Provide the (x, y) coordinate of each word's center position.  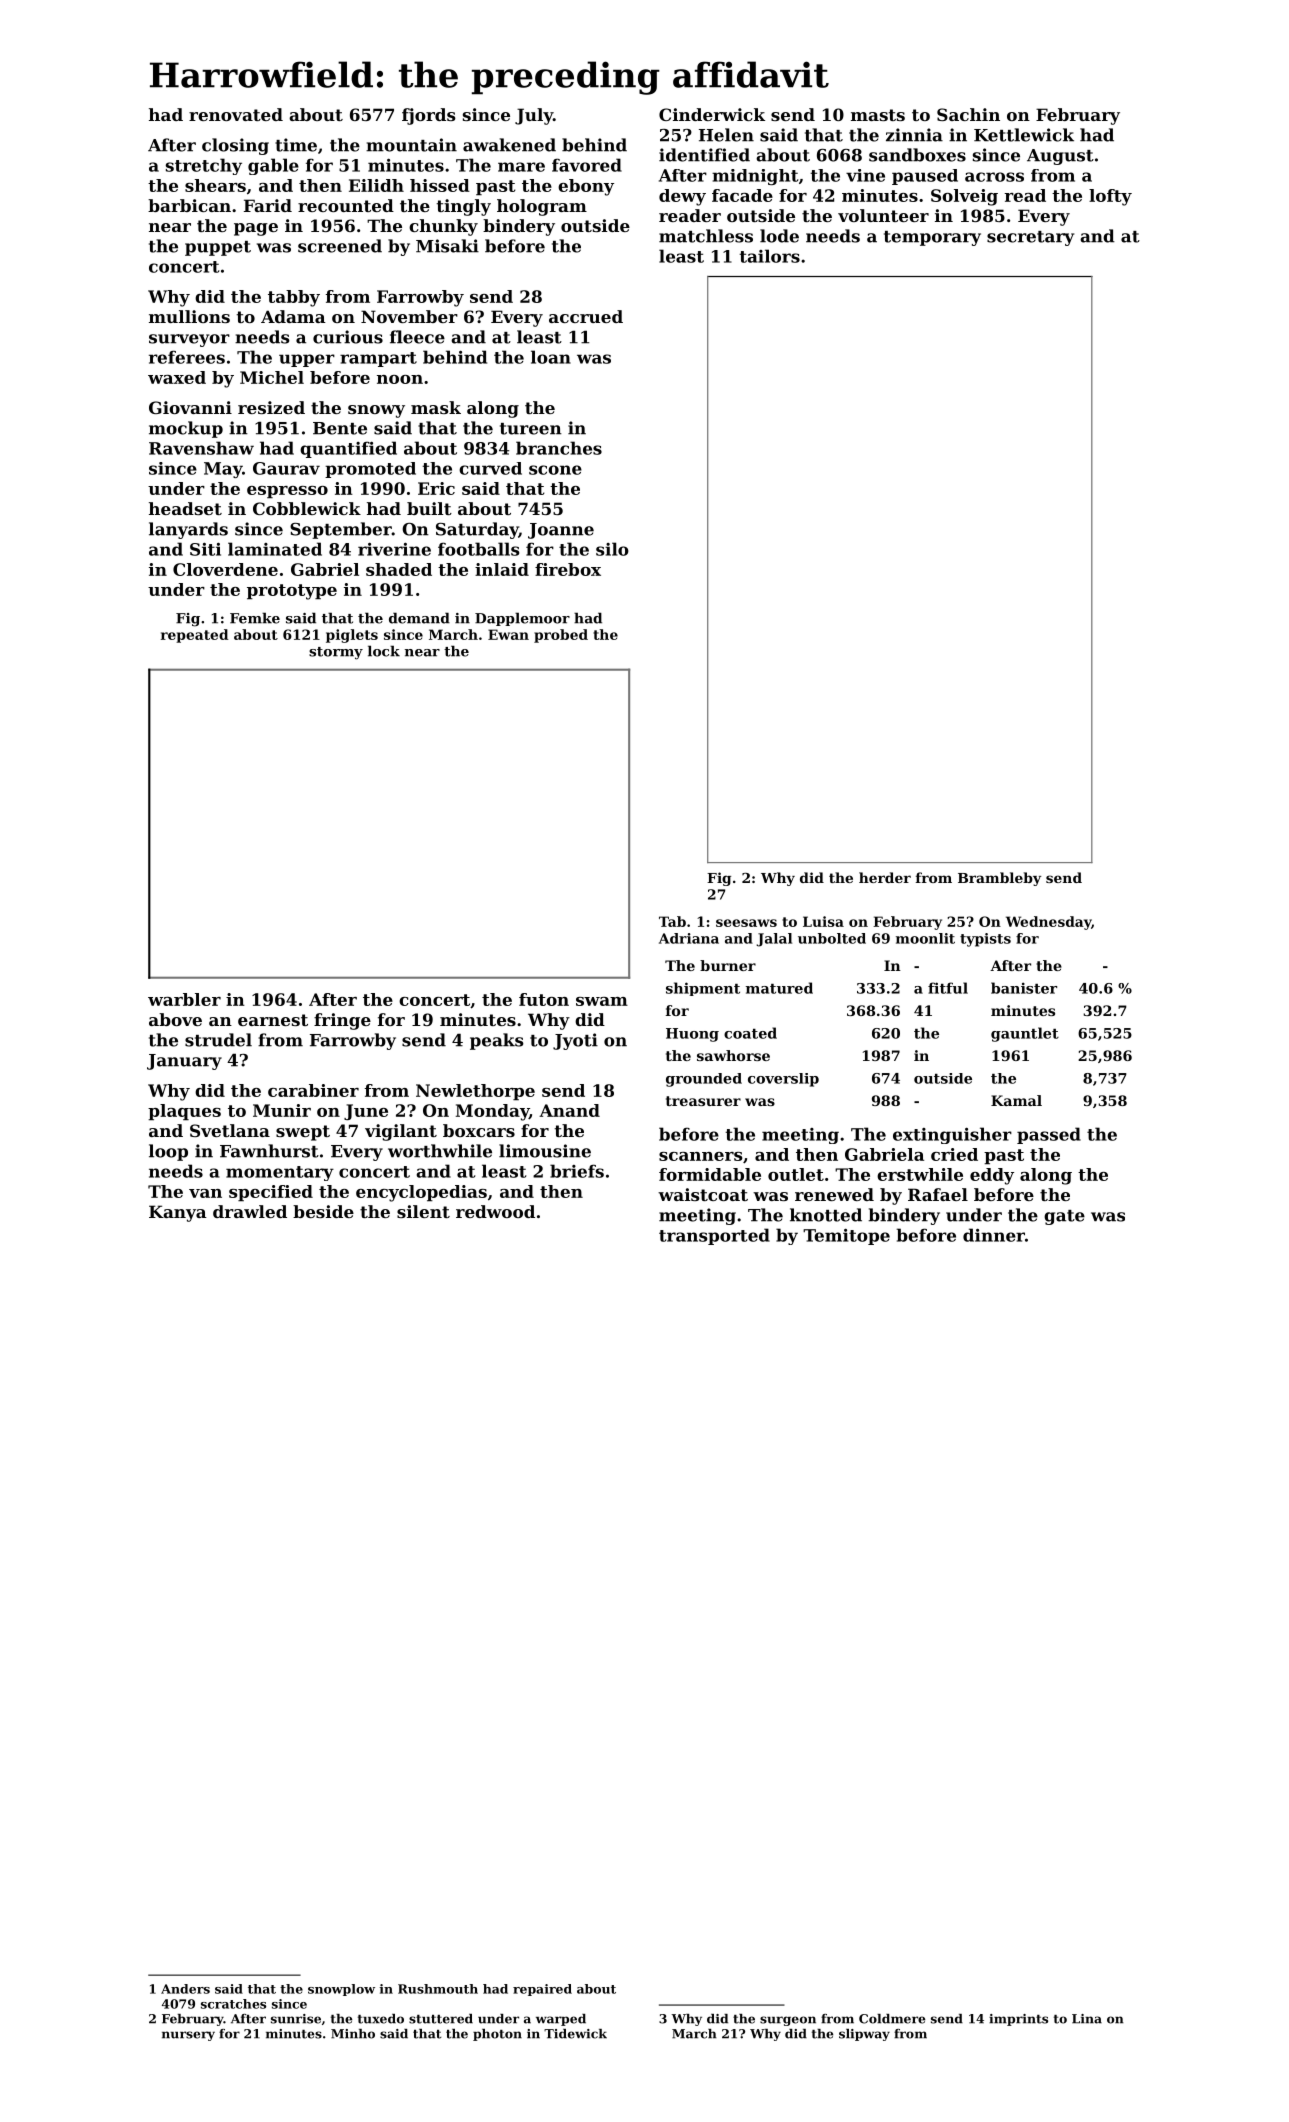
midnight (755, 177)
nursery (188, 2036)
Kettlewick (1024, 135)
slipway (864, 2035)
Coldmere (892, 2019)
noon (400, 379)
